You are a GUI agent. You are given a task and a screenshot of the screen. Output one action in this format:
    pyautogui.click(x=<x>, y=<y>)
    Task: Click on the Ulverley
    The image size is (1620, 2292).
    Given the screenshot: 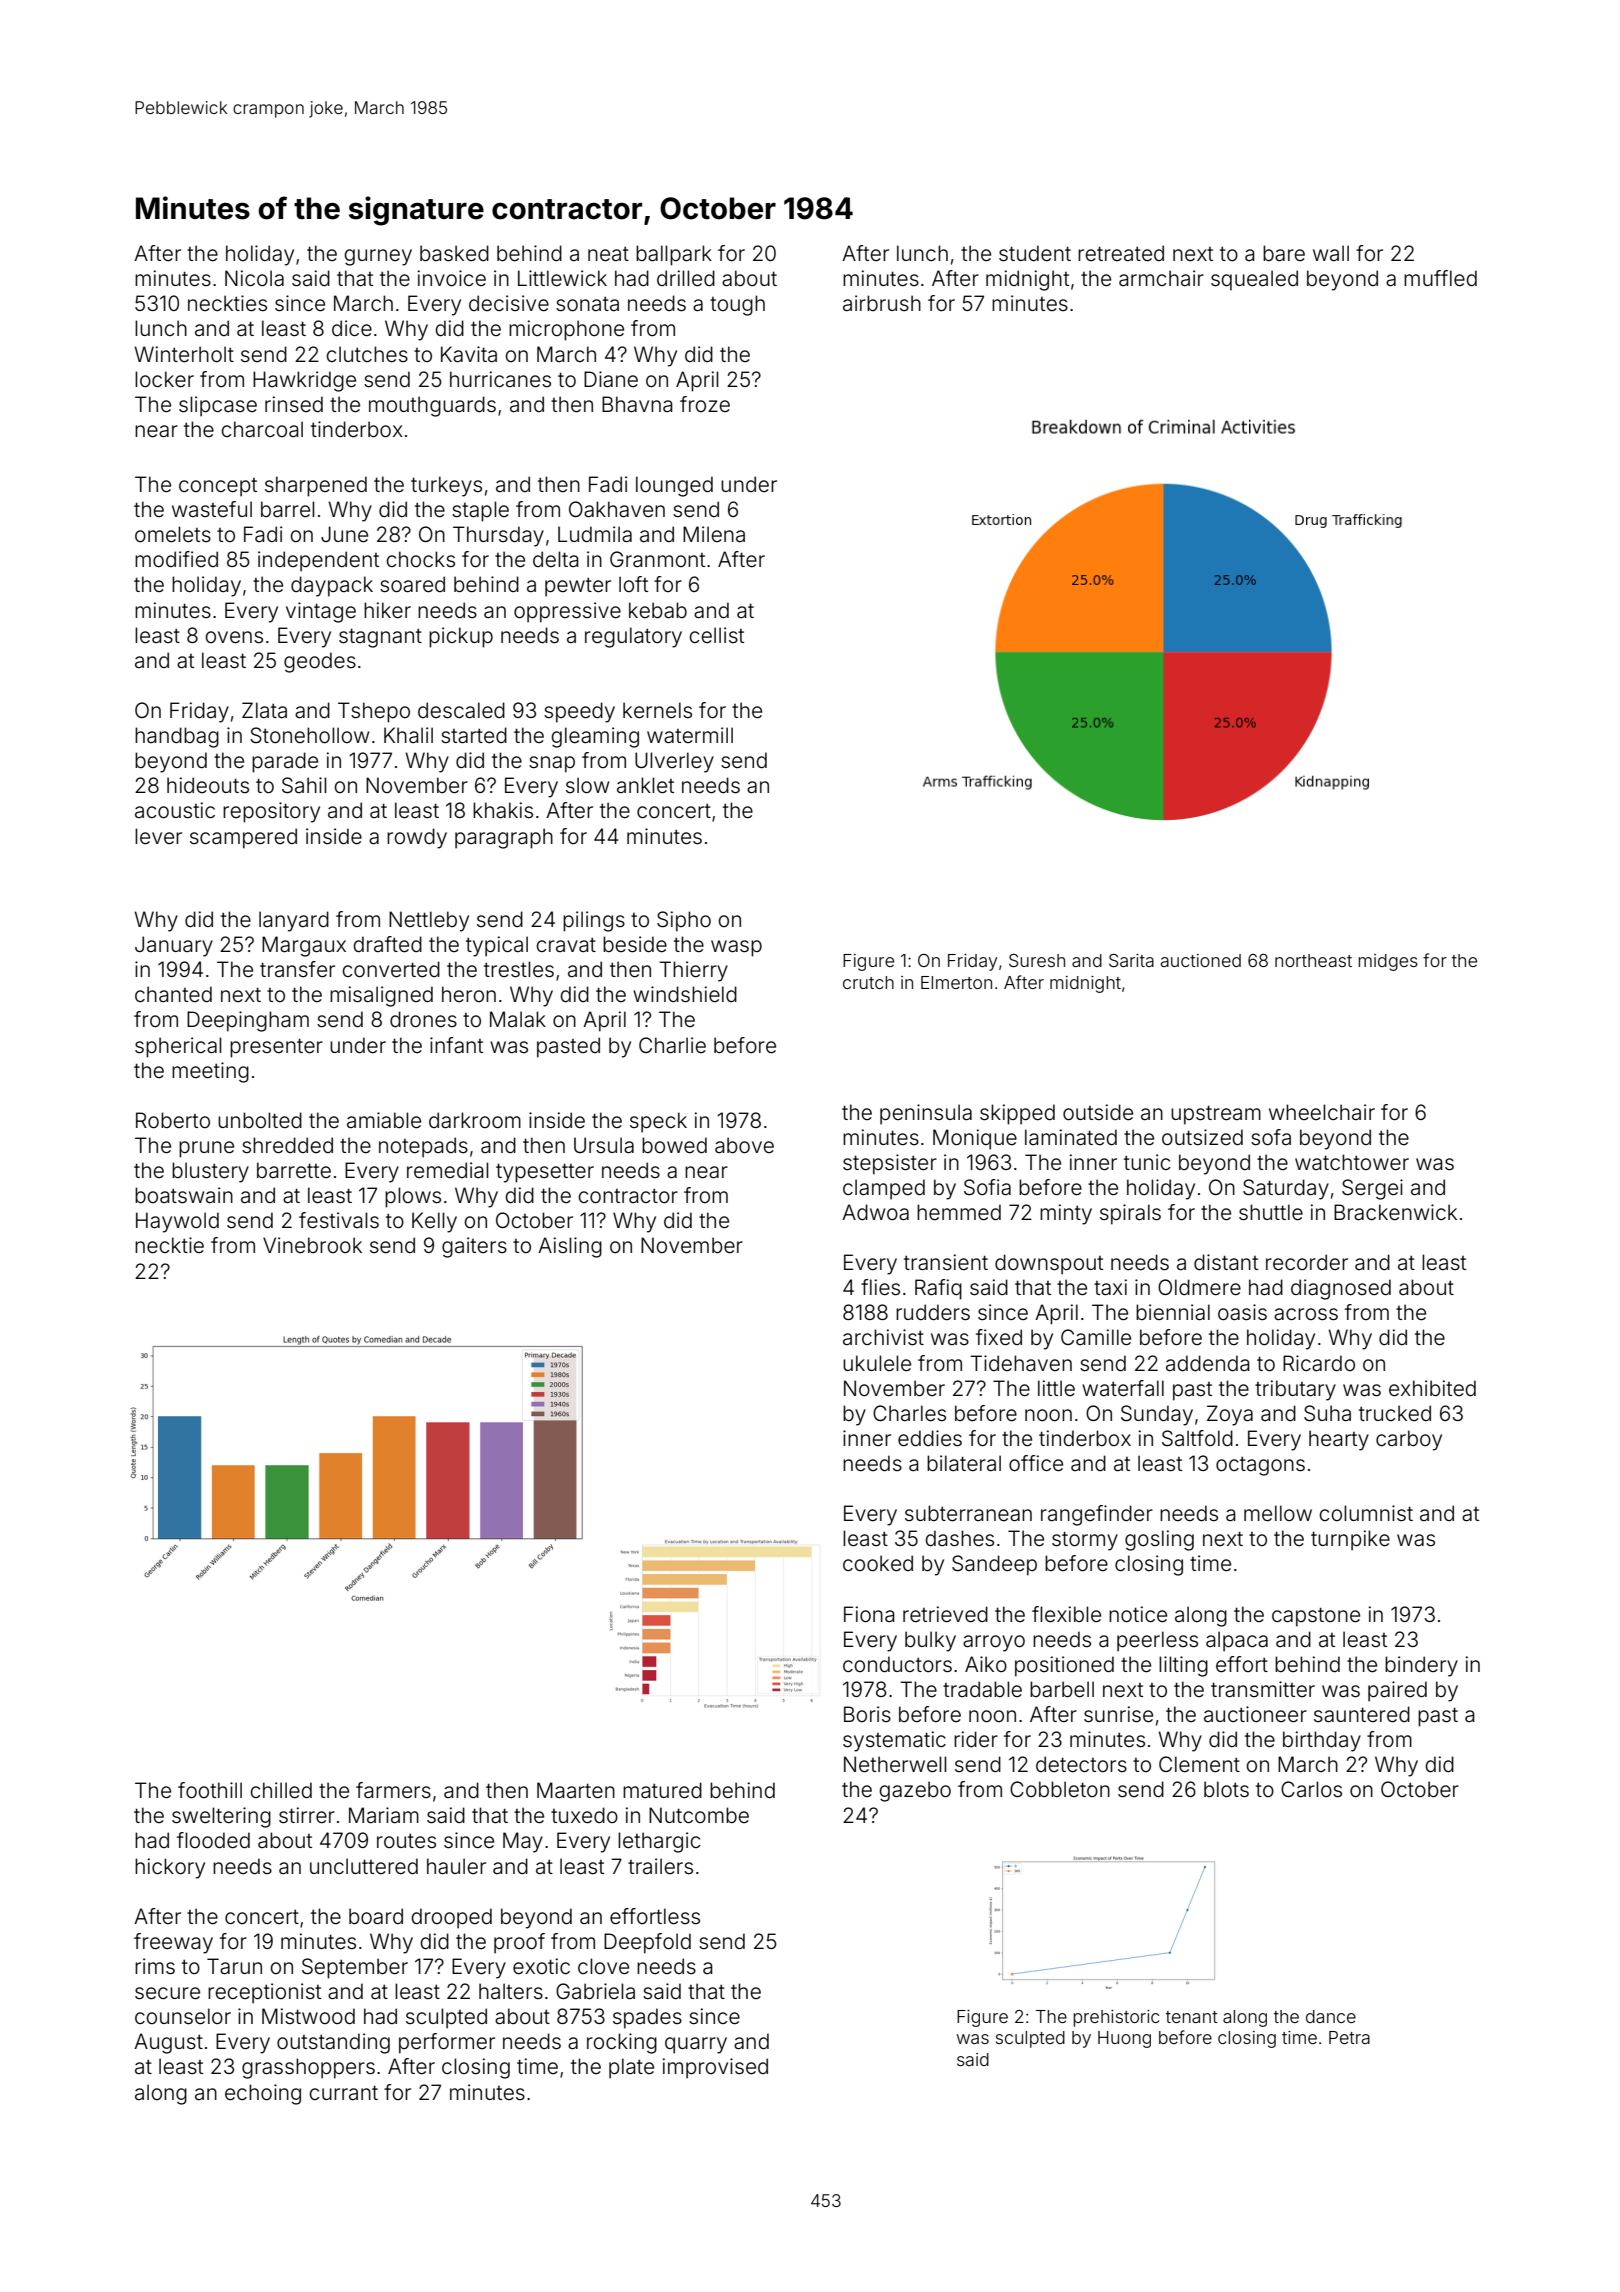 What is the action you would take?
    pyautogui.click(x=674, y=762)
